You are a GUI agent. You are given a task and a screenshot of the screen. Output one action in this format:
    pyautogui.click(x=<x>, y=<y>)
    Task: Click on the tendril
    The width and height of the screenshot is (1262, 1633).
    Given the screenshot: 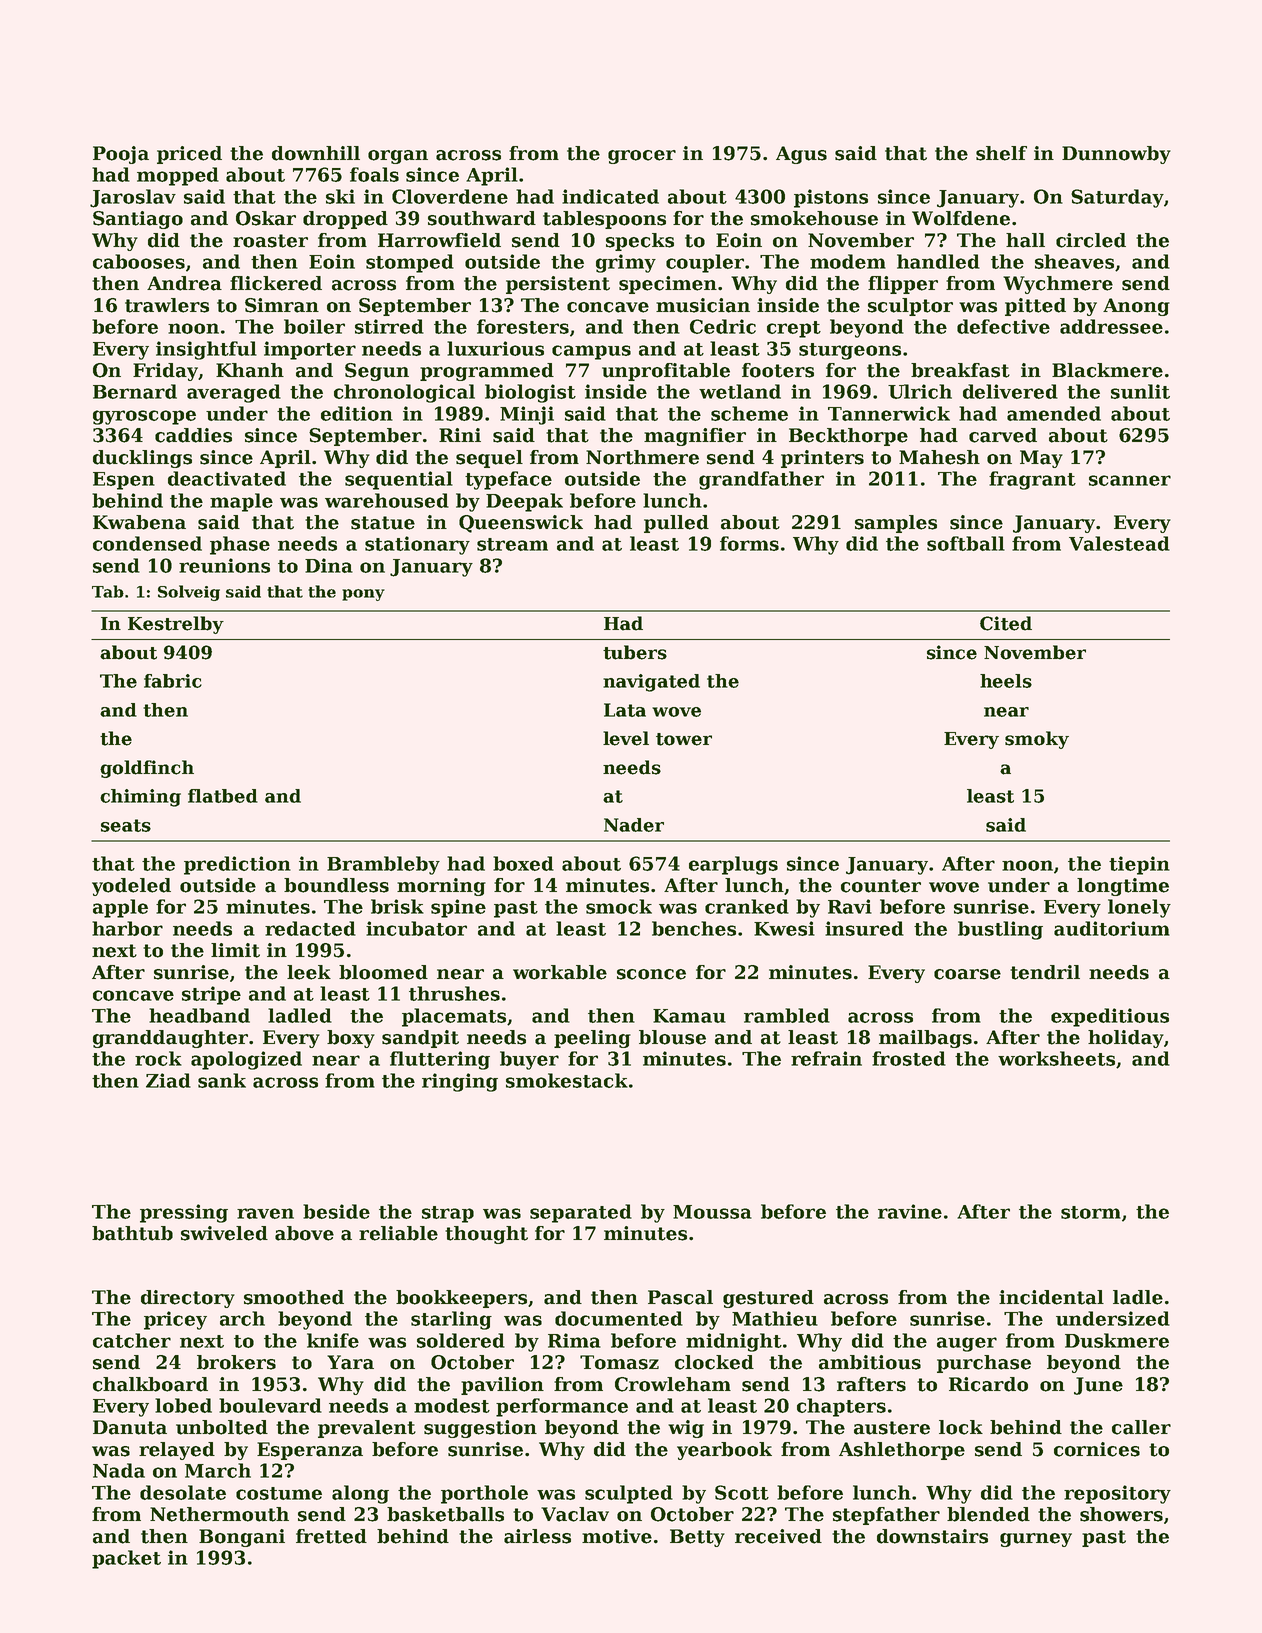 What is the action you would take?
    pyautogui.click(x=1045, y=972)
